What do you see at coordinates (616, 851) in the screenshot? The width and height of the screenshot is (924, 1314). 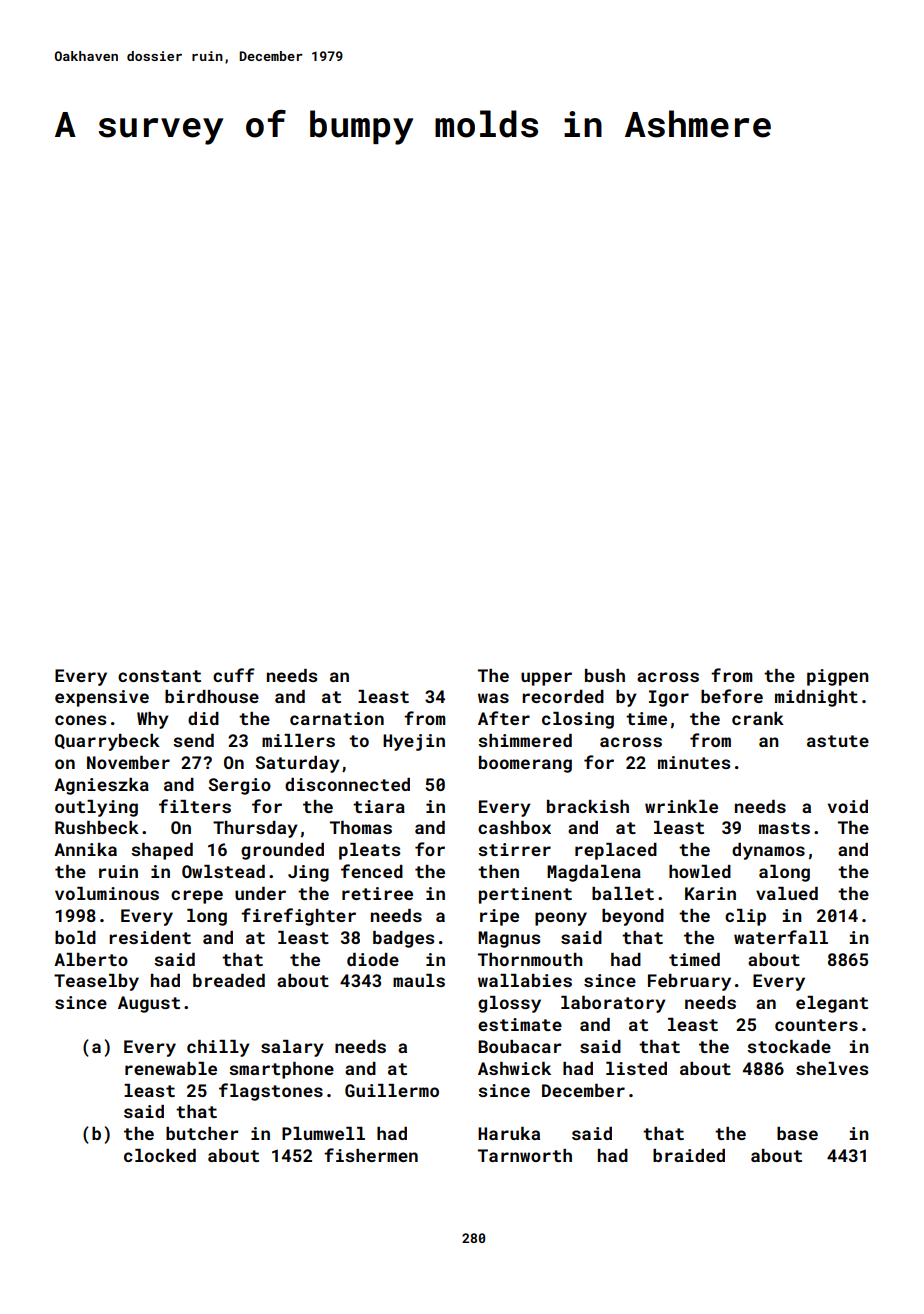 I see `replaced` at bounding box center [616, 851].
